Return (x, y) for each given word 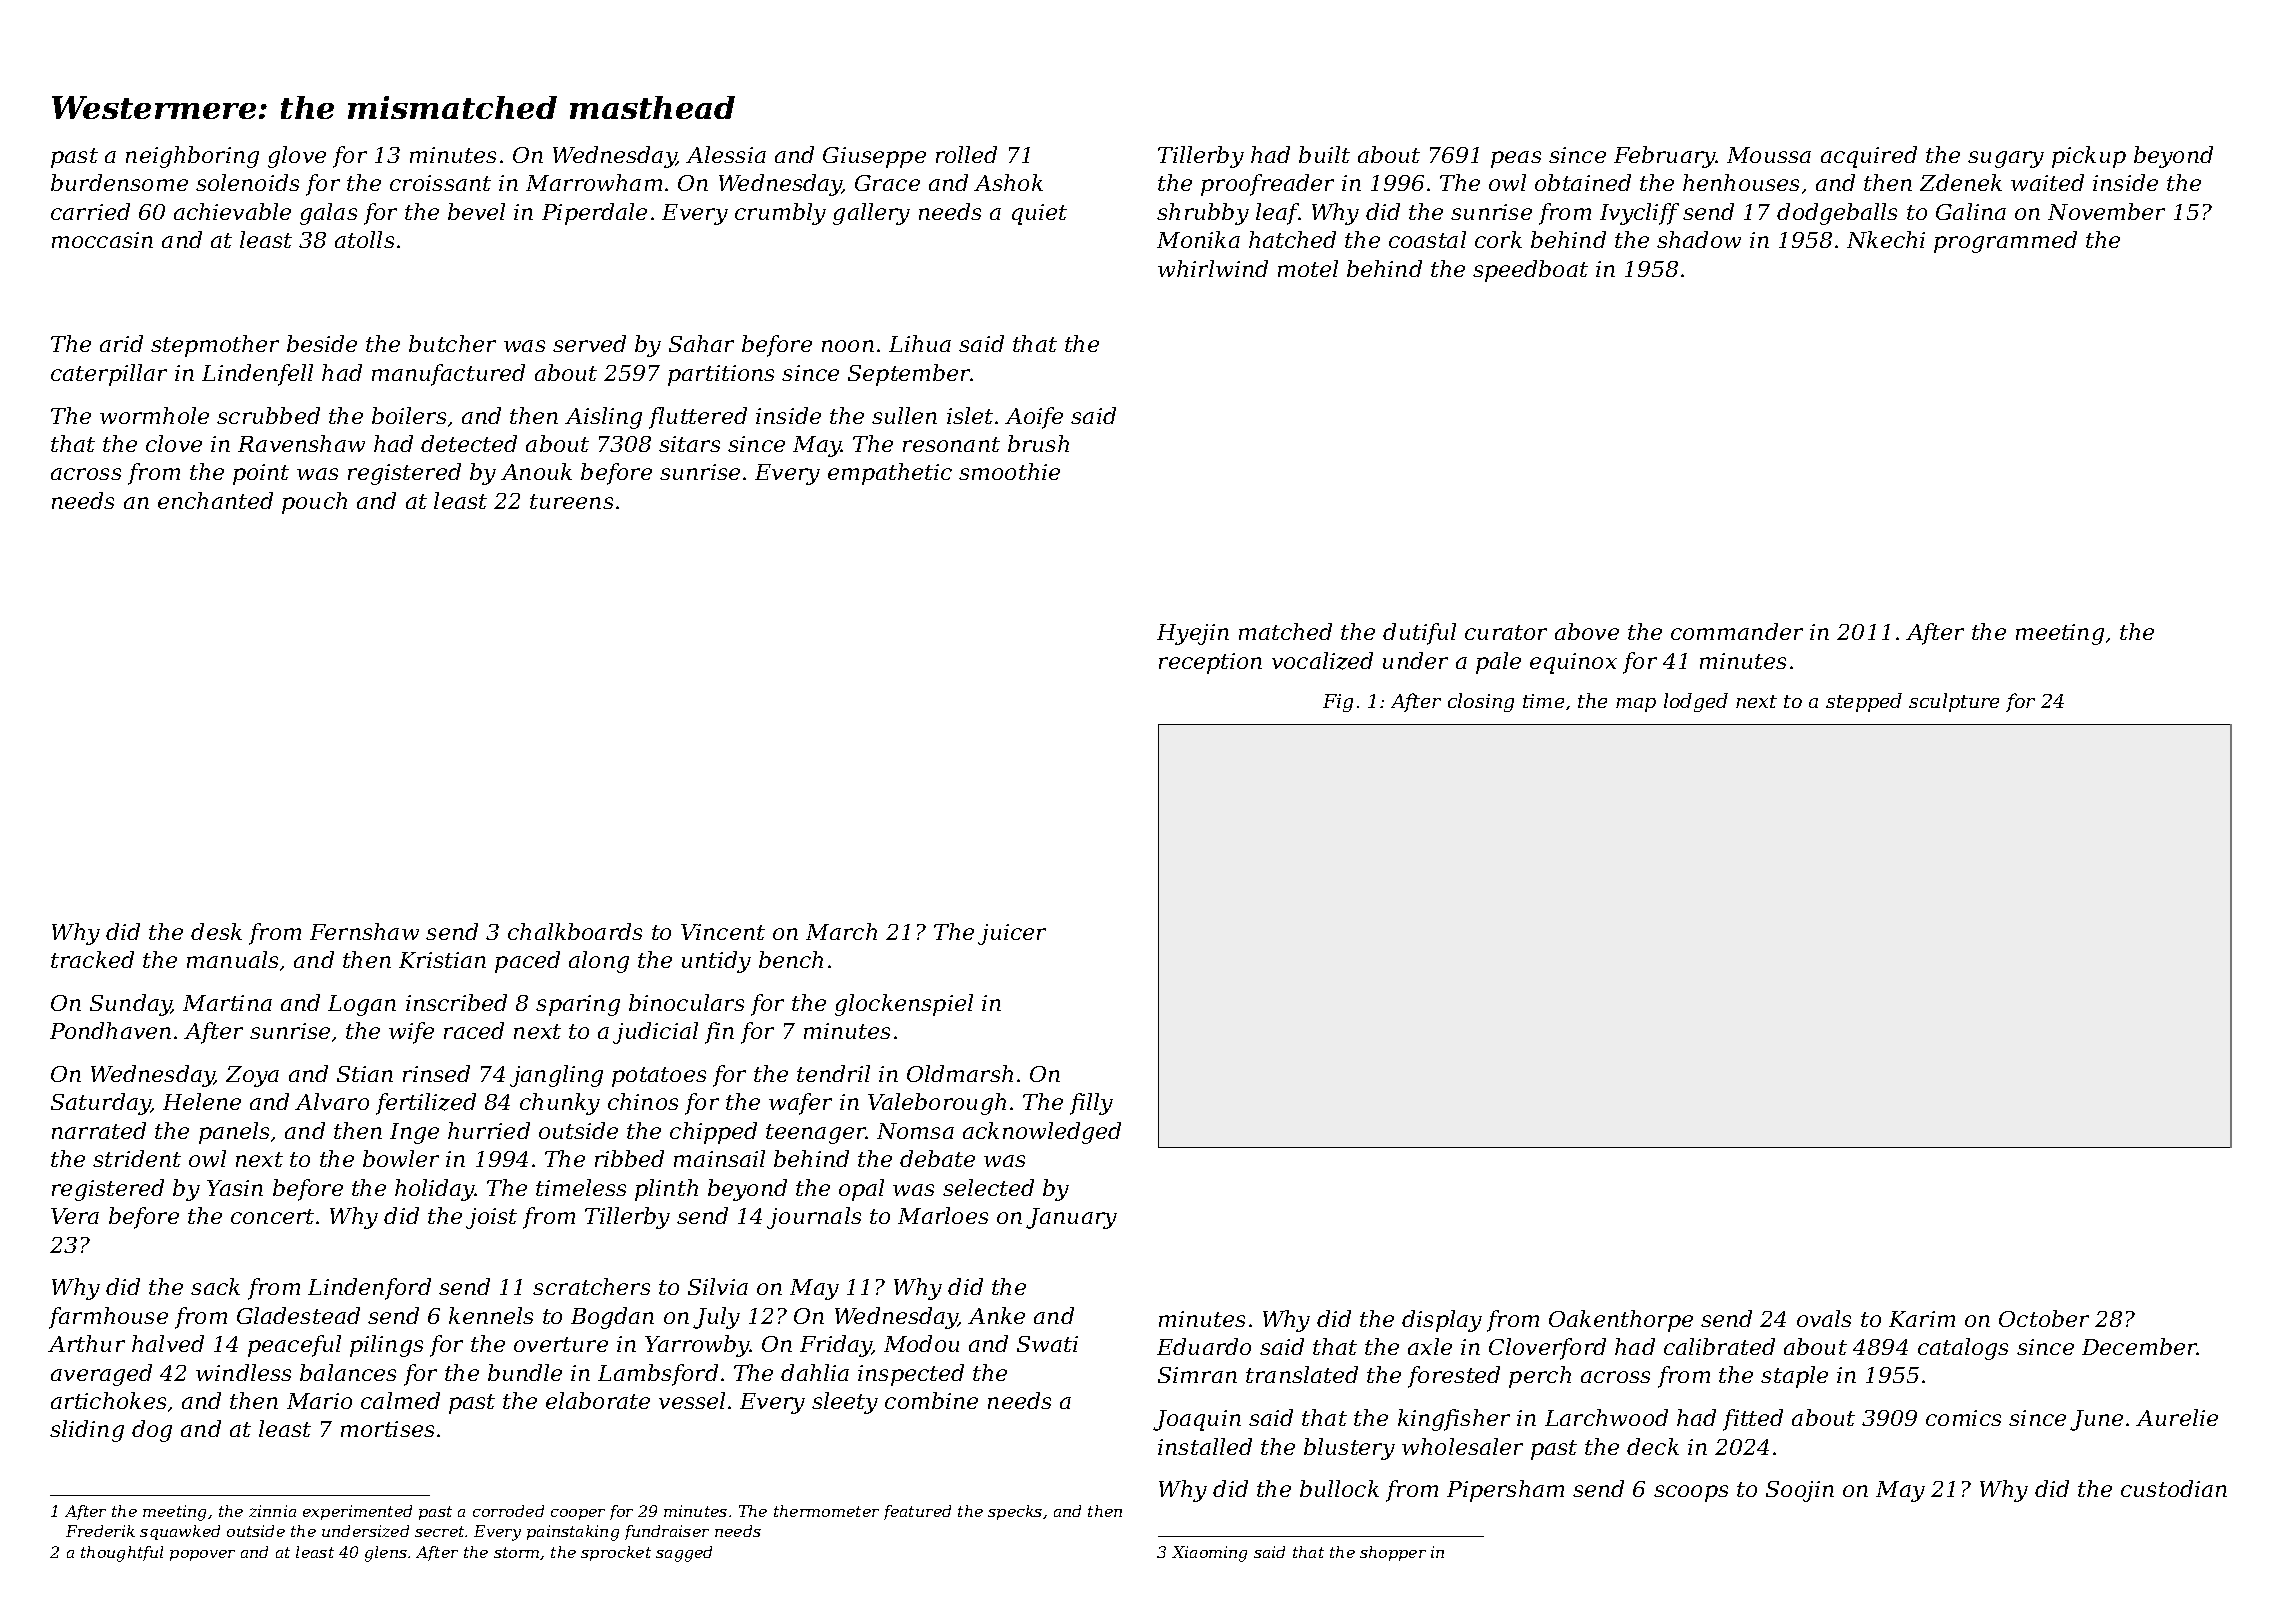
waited (2047, 182)
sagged (684, 1554)
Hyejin (1193, 634)
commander (1737, 631)
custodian (2174, 1488)
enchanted (215, 500)
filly (1091, 1104)
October (2044, 1318)
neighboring (192, 157)
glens (386, 1554)
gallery (871, 214)
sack (215, 1286)
